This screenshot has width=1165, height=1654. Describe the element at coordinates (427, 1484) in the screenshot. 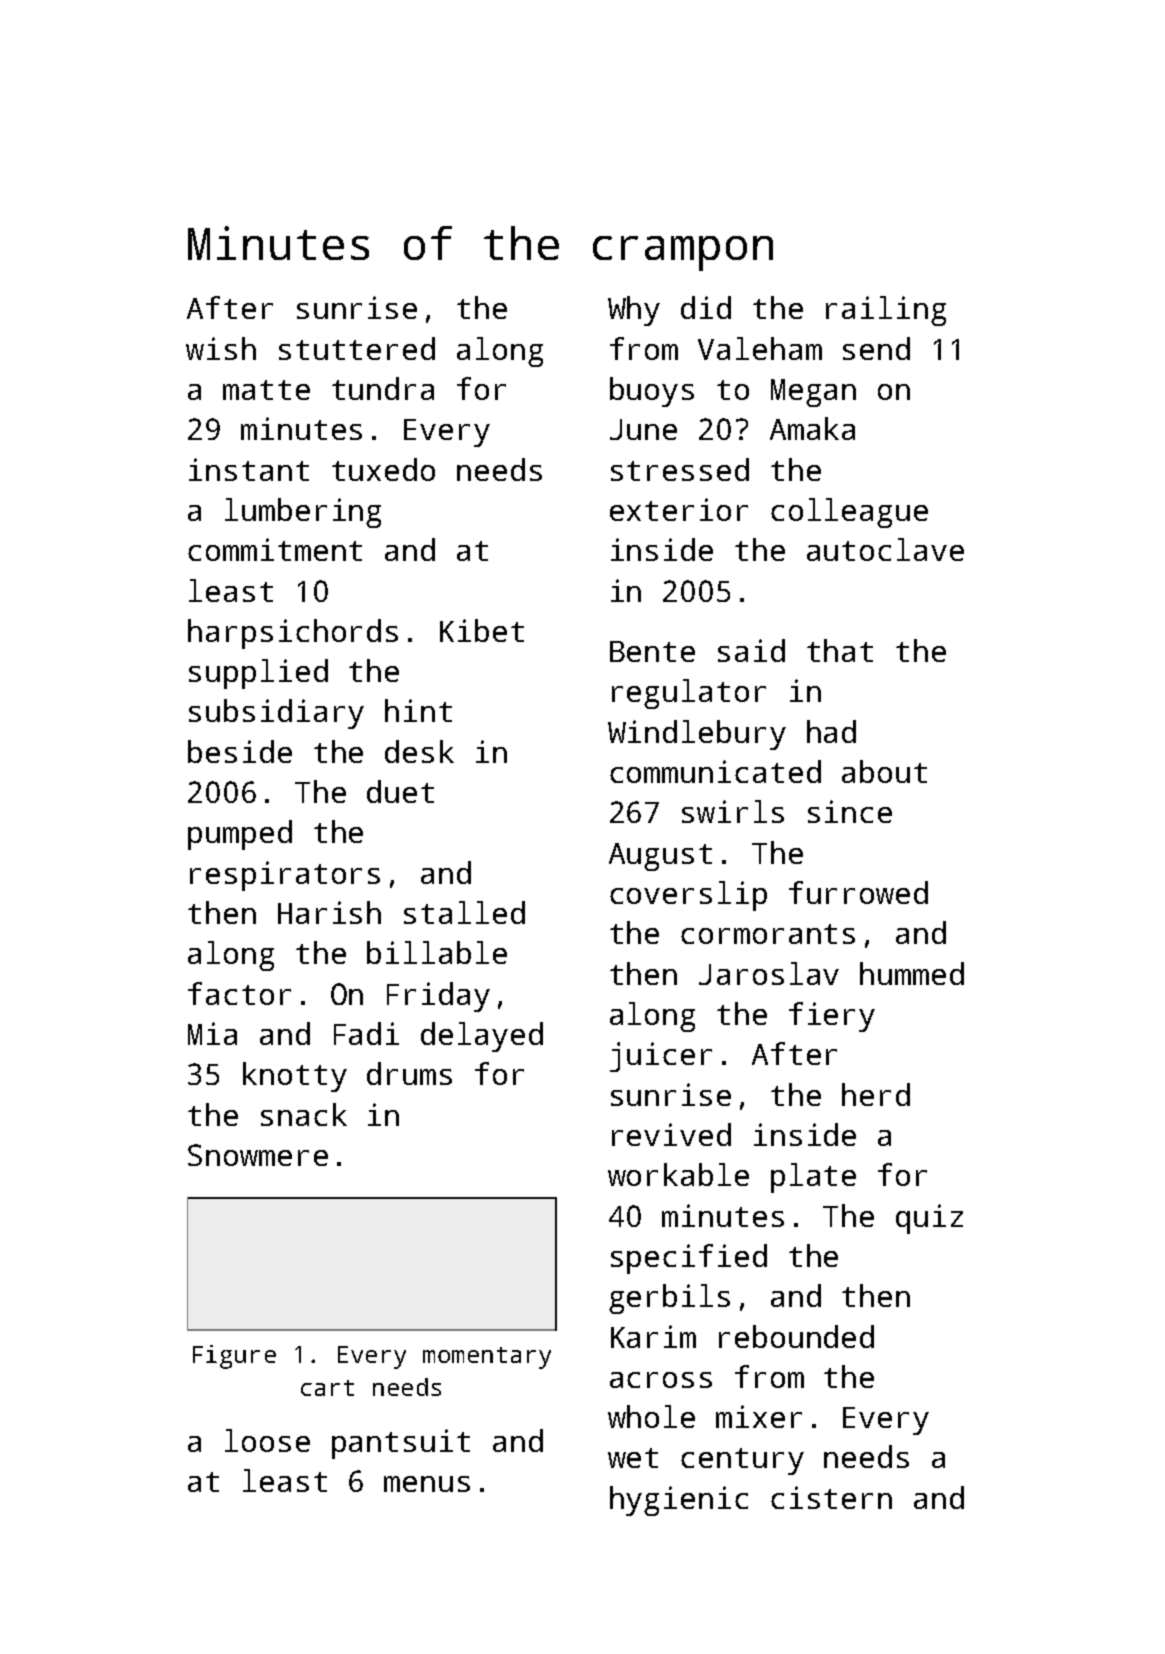

I see `menus` at that location.
